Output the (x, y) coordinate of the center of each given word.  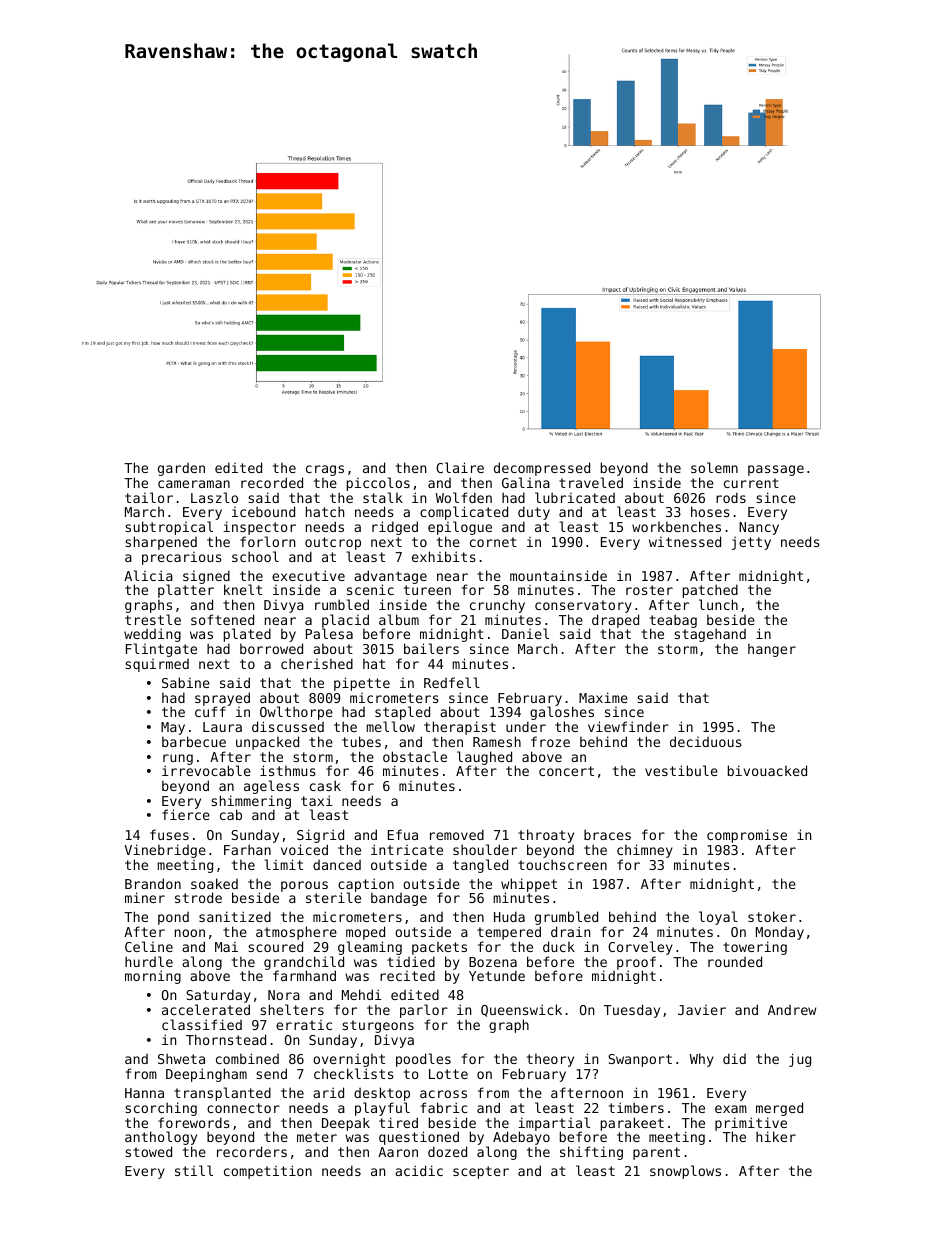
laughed (484, 758)
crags (325, 470)
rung (178, 760)
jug (800, 1060)
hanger (772, 650)
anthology (161, 1138)
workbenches (676, 526)
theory (550, 1060)
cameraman (194, 484)
